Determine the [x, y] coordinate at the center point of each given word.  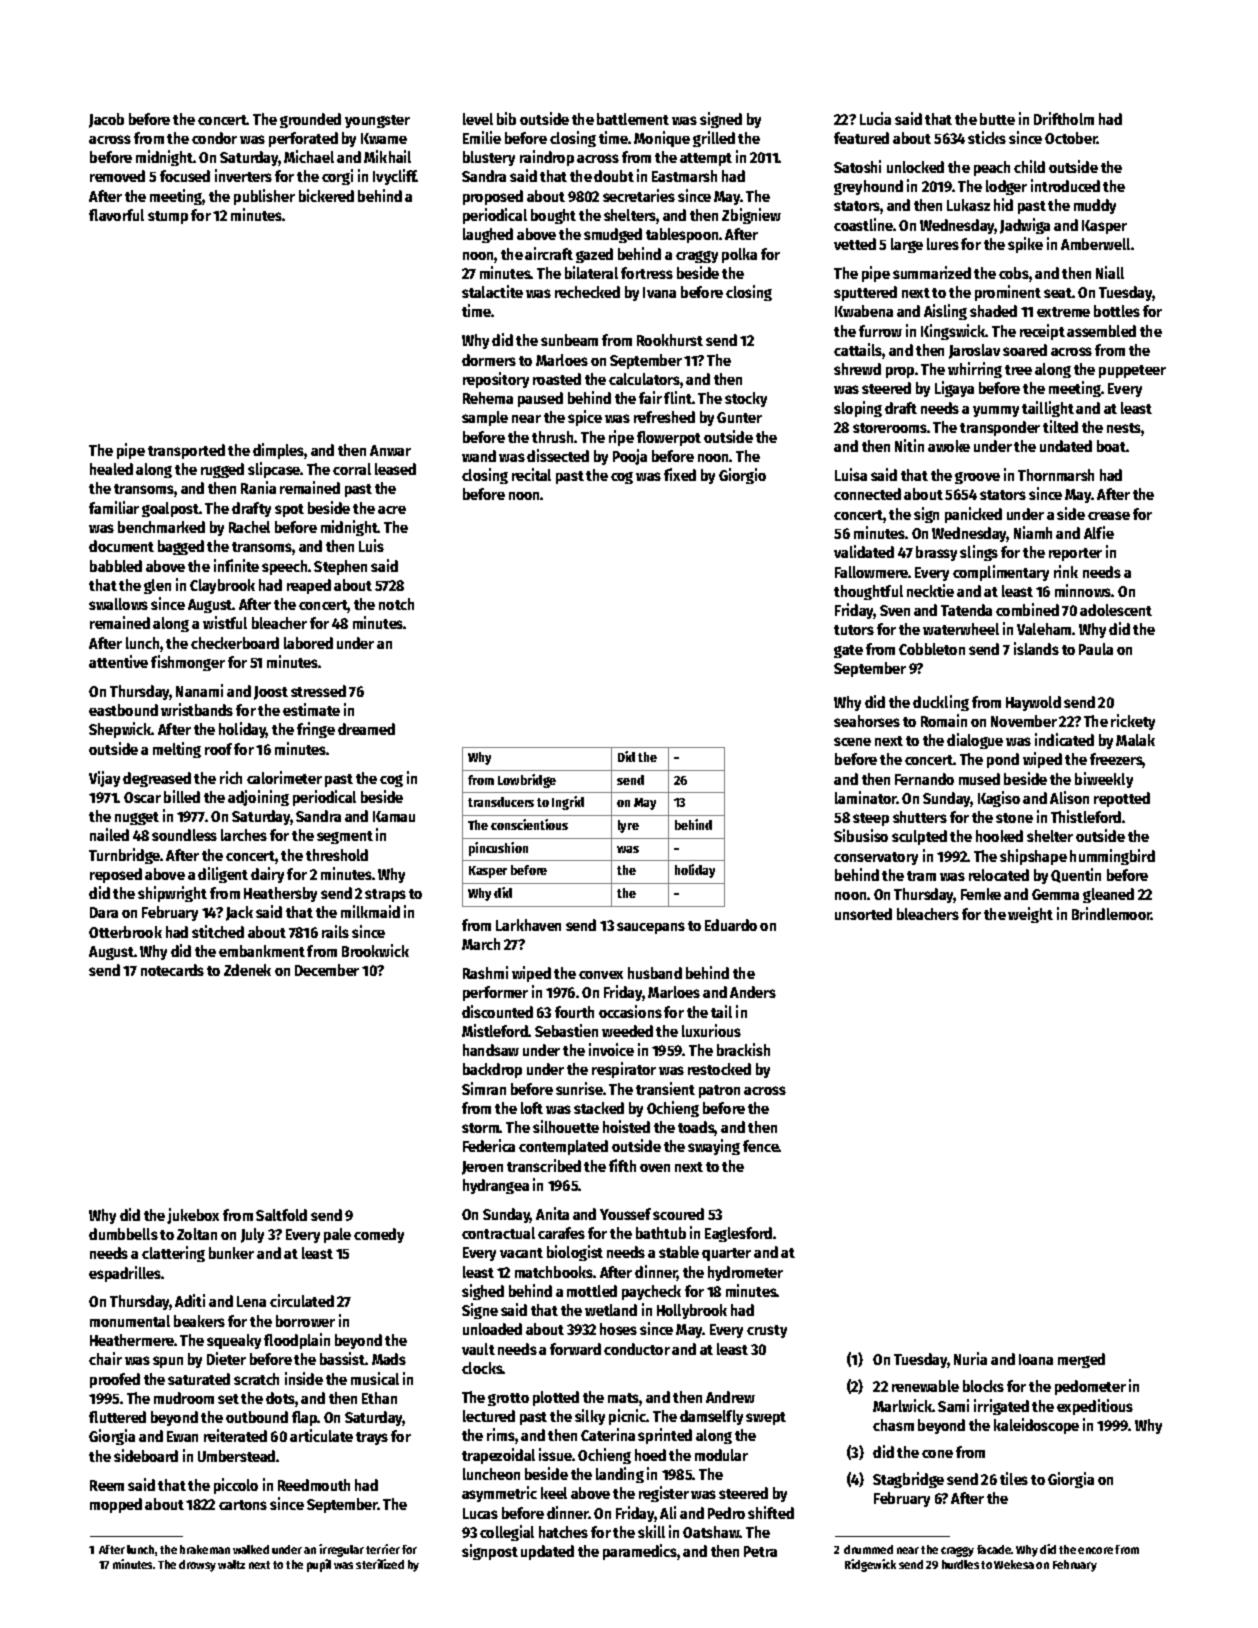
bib [506, 118]
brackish [743, 1049]
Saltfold [281, 1215]
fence [761, 1146]
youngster [377, 121]
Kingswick [953, 332]
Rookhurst [670, 340]
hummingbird [1112, 857]
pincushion [498, 849]
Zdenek [247, 970]
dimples [279, 451]
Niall [1110, 272]
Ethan [379, 1398]
